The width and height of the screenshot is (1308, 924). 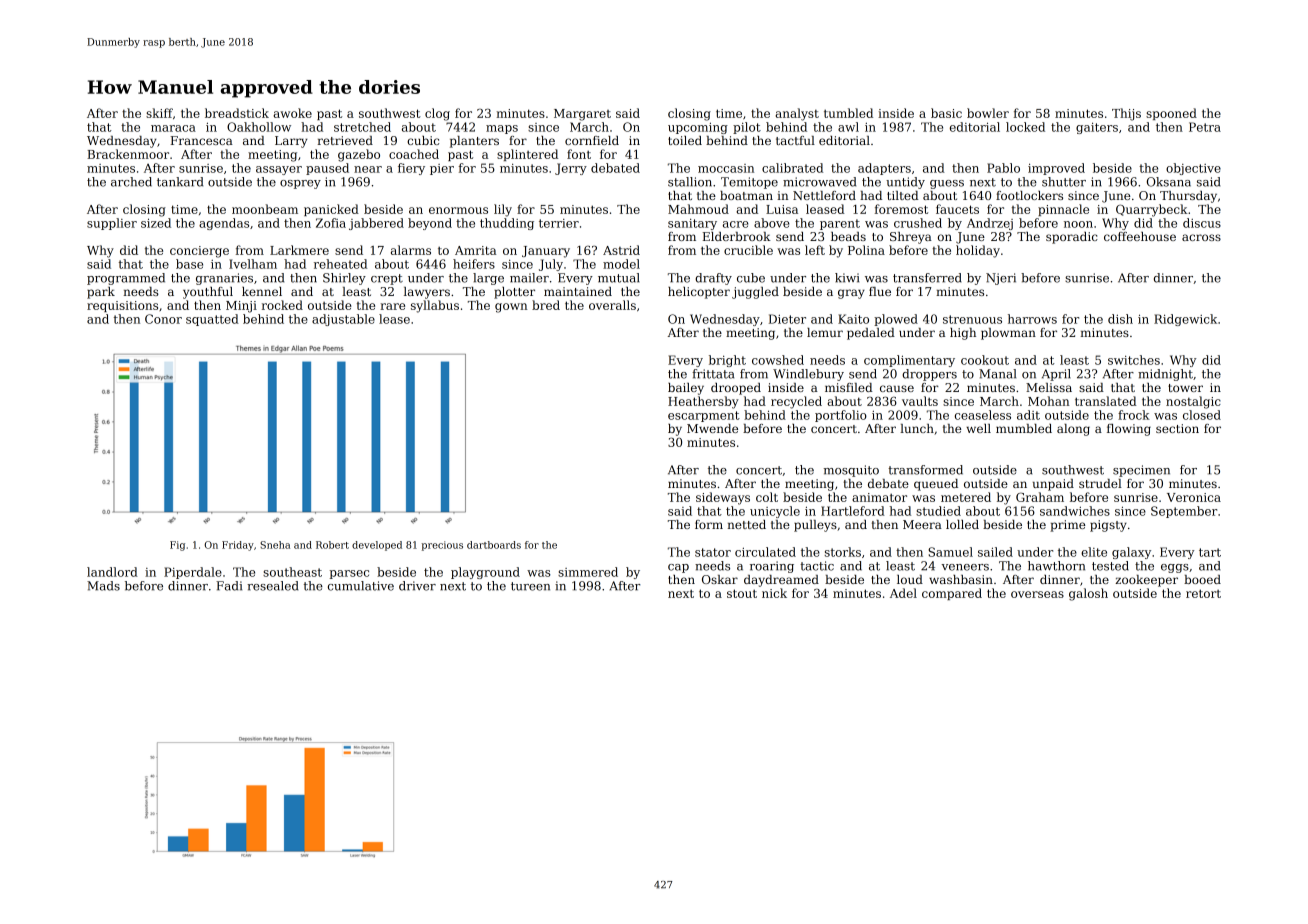 What do you see at coordinates (327, 169) in the screenshot?
I see `paused` at bounding box center [327, 169].
